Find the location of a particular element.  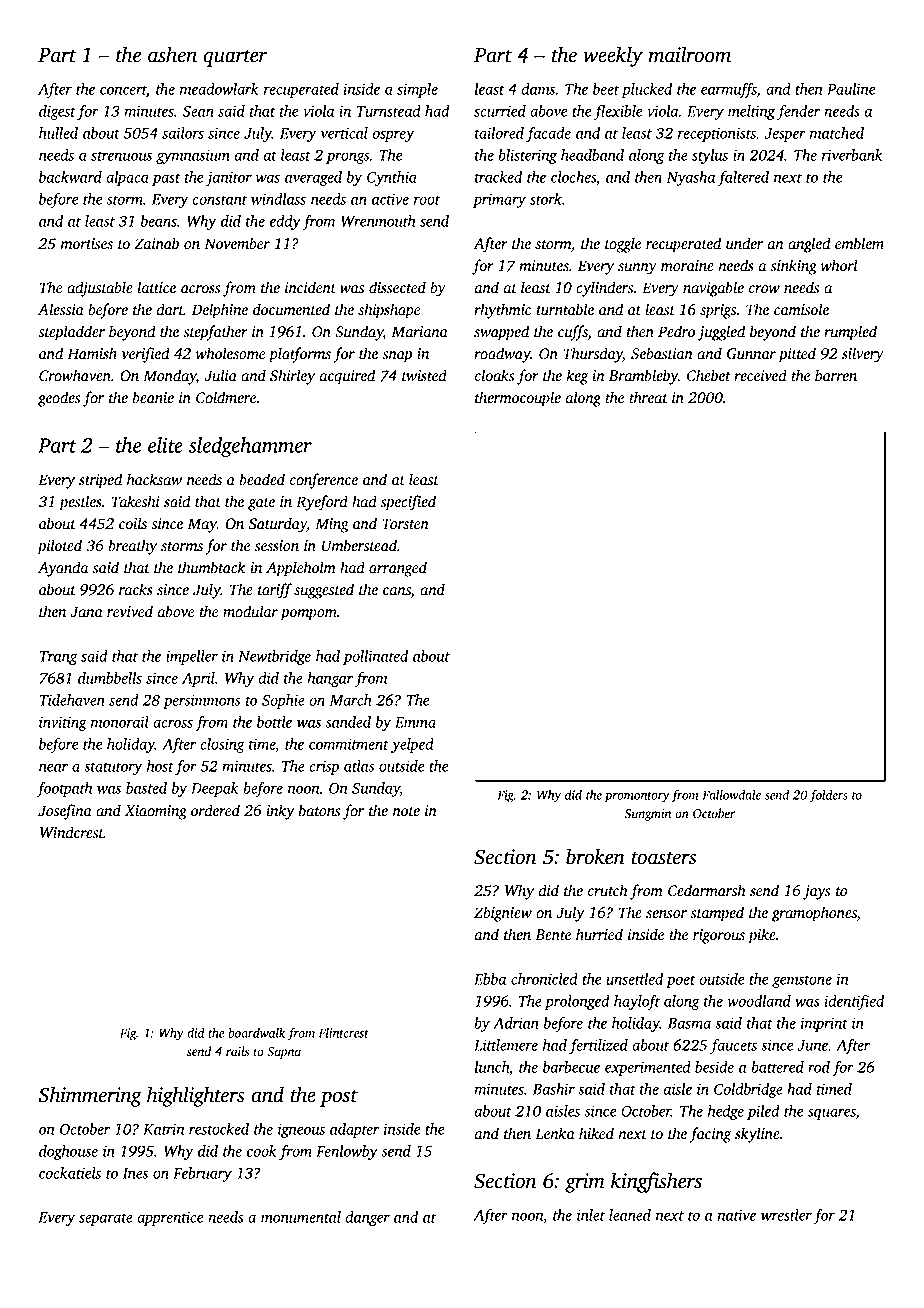

wrestler is located at coordinates (786, 1215).
